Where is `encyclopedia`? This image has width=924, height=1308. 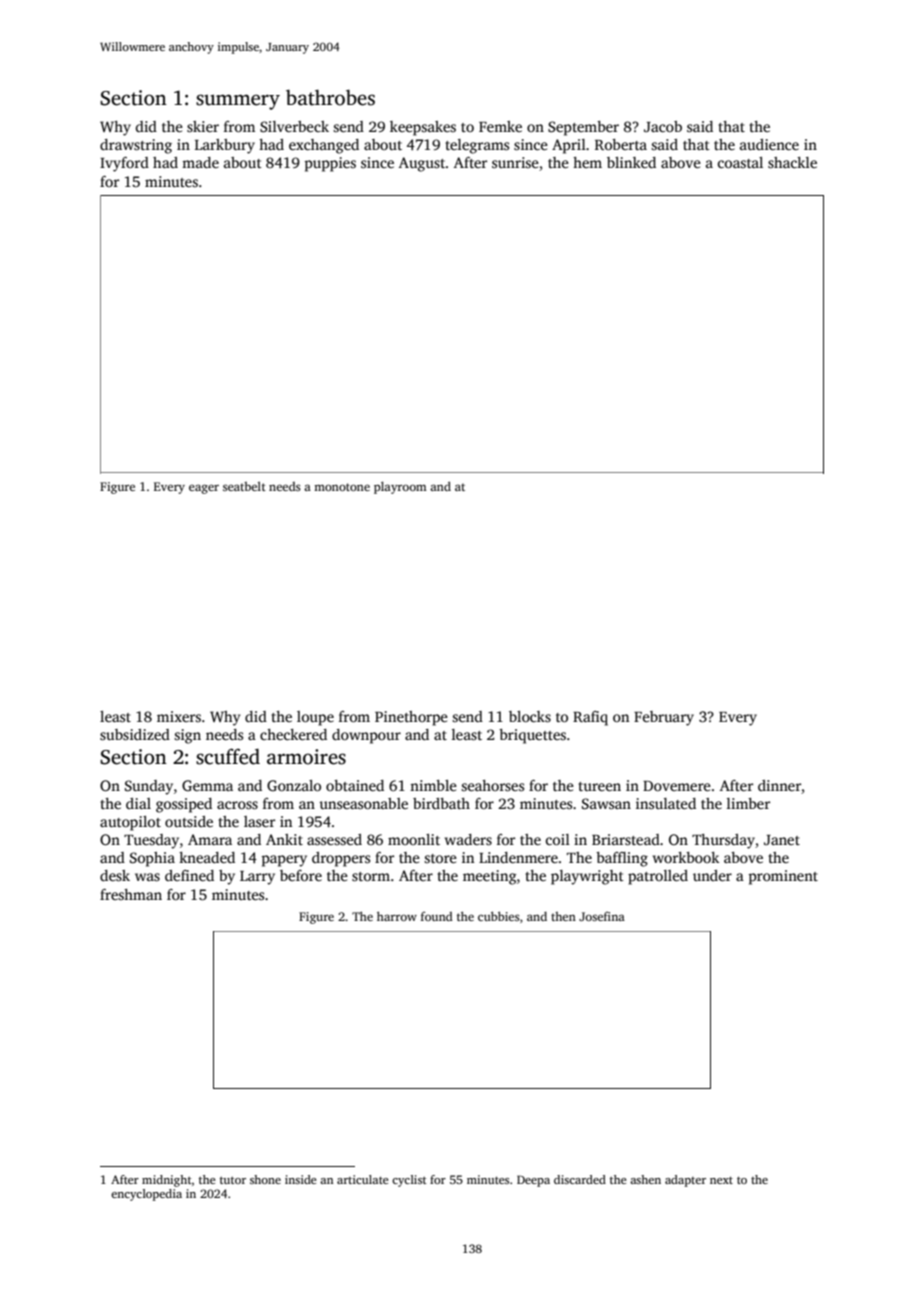 encyclopedia is located at coordinates (146, 1195).
